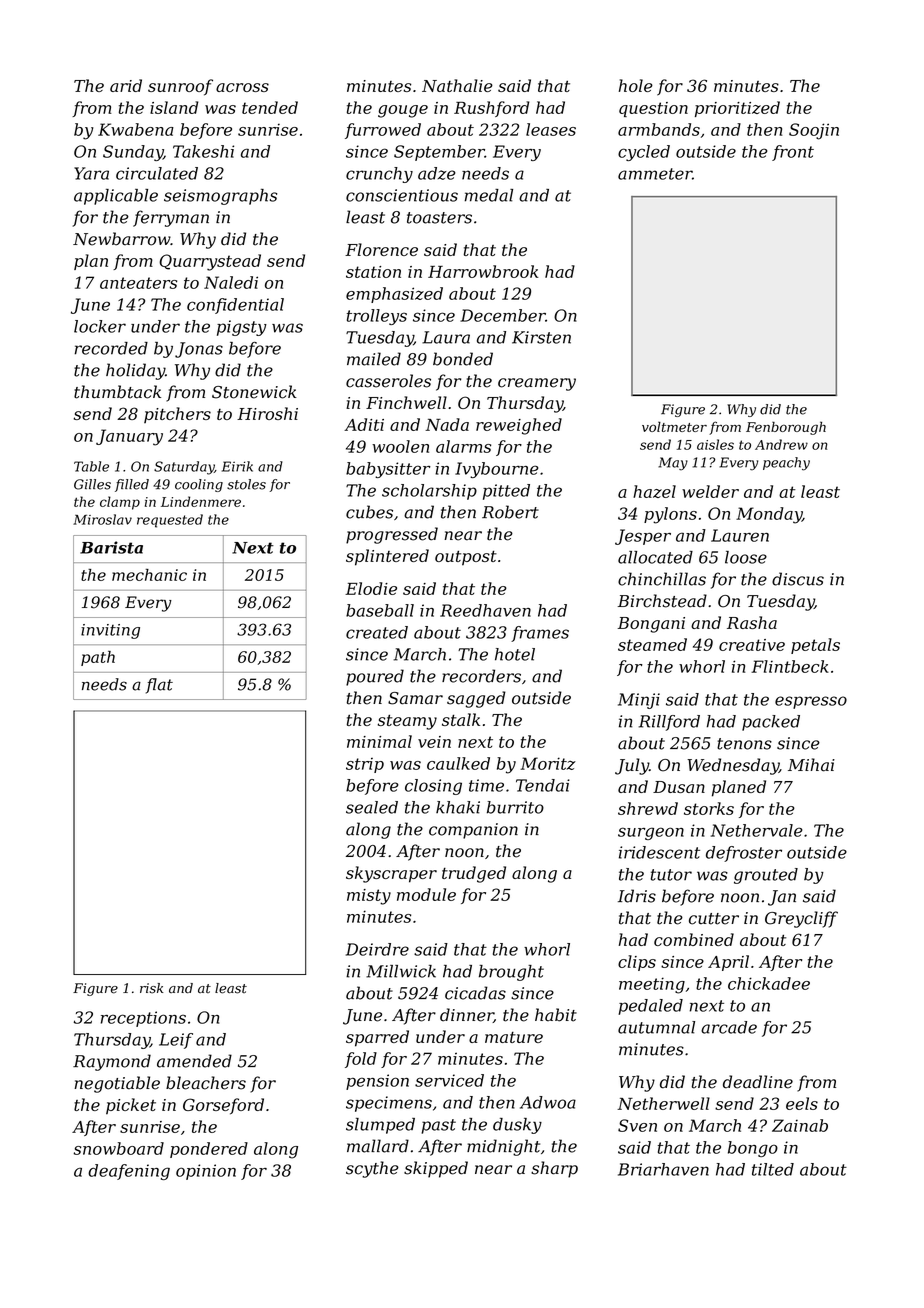 The image size is (924, 1308). I want to click on Millwick, so click(401, 971).
